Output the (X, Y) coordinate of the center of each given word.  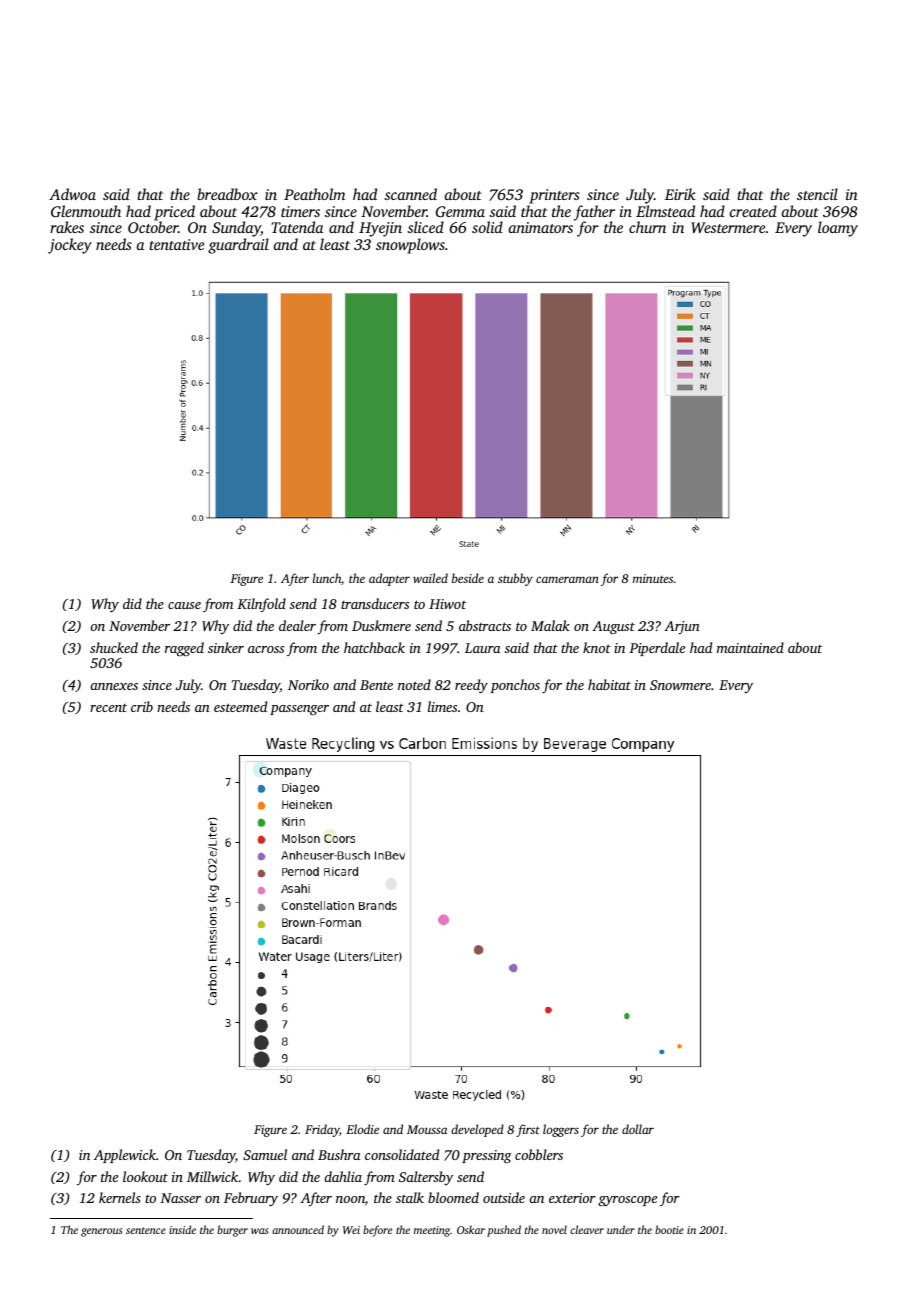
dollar (638, 1129)
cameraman (567, 579)
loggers (561, 1130)
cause (184, 605)
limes (442, 706)
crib (142, 706)
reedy (471, 686)
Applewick (125, 1156)
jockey (70, 246)
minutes (653, 578)
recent (108, 708)
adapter (389, 579)
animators (541, 227)
